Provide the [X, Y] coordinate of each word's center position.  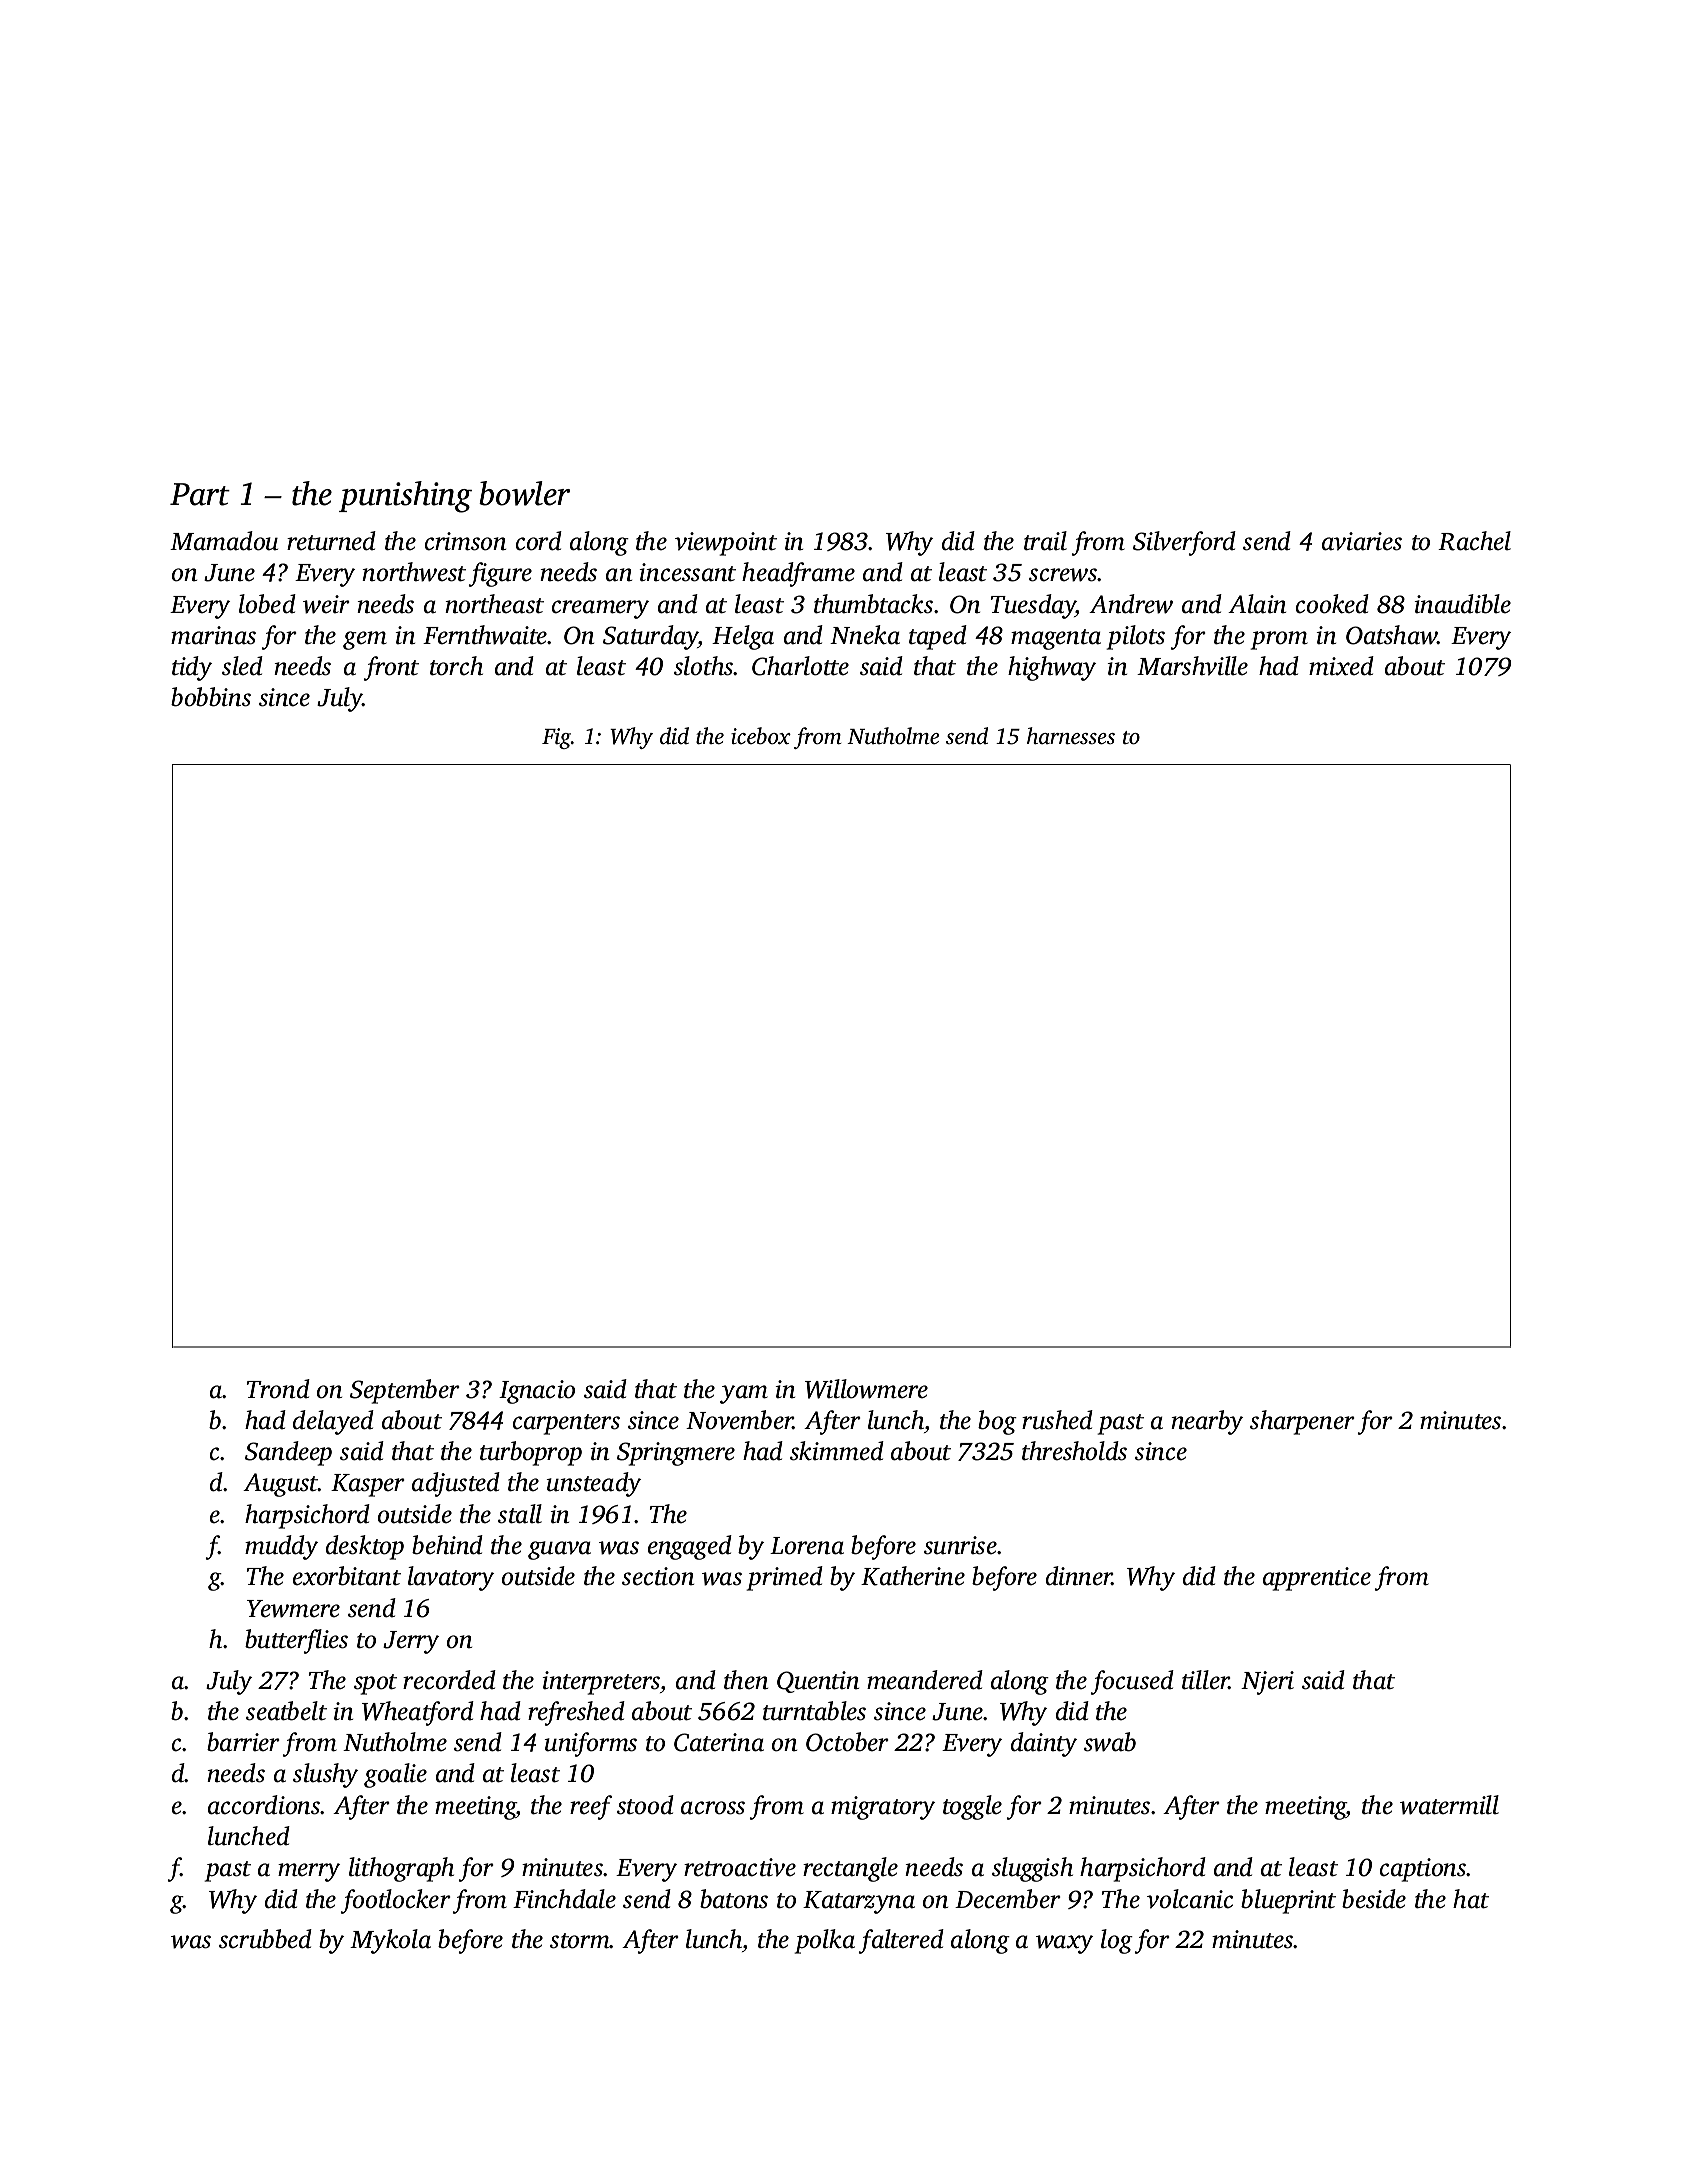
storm [580, 1941]
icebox [761, 736]
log [1117, 1941]
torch [456, 666]
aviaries [1362, 541]
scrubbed [265, 1939]
